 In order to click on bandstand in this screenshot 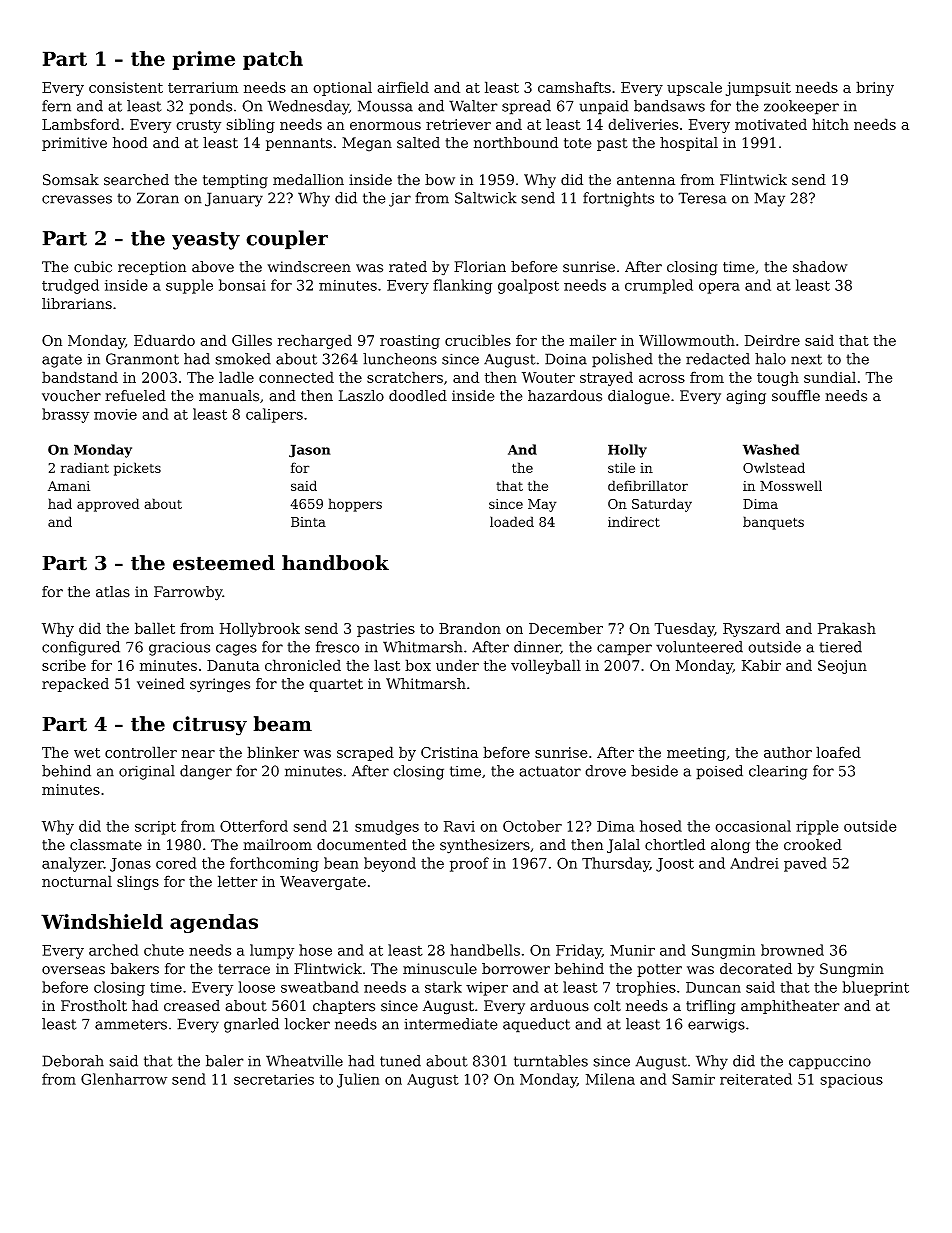, I will do `click(80, 377)`.
